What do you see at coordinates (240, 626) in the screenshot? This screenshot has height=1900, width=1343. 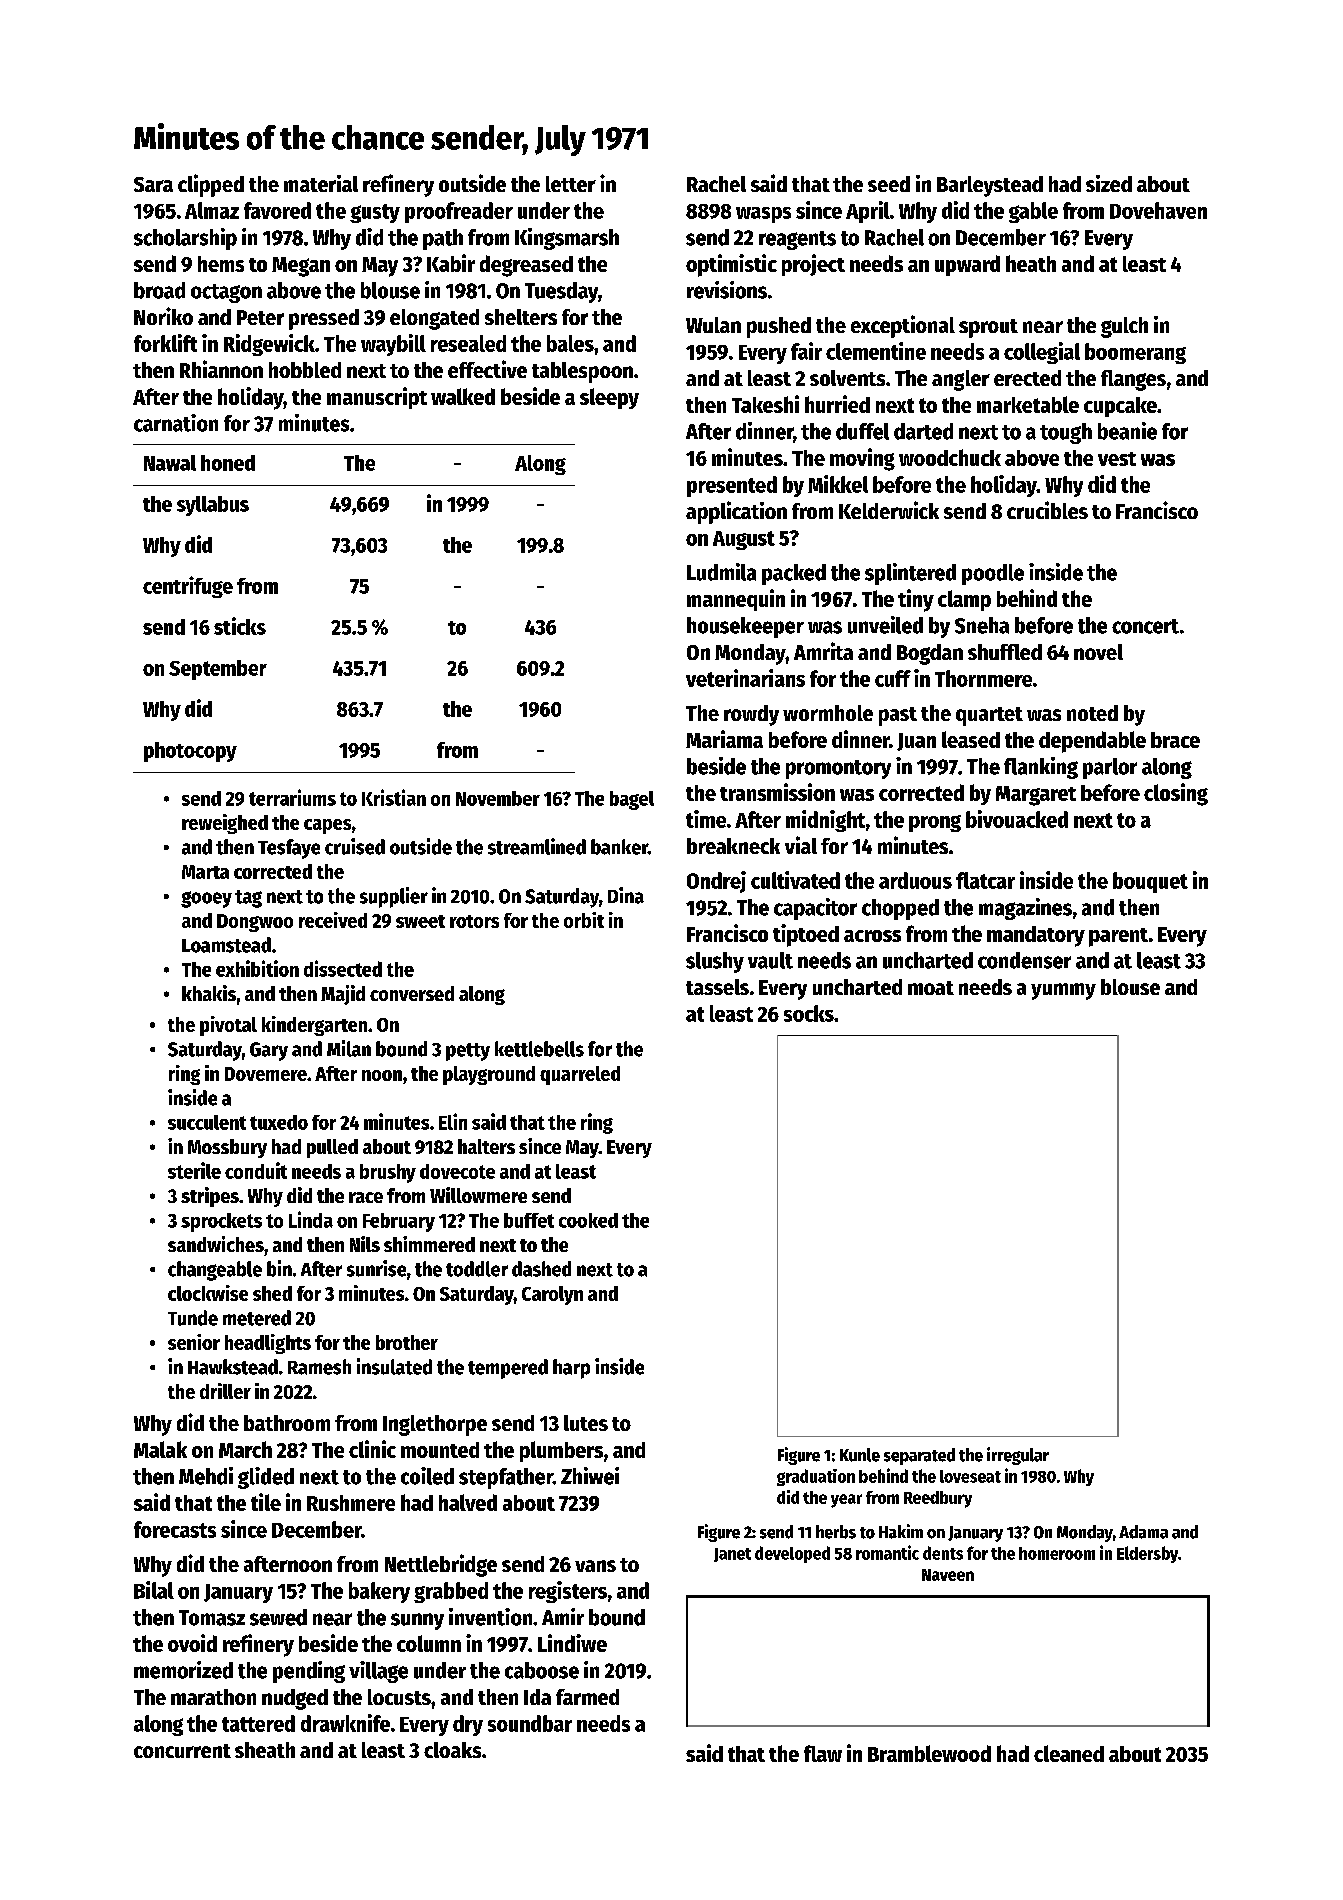 I see `sticks` at bounding box center [240, 626].
